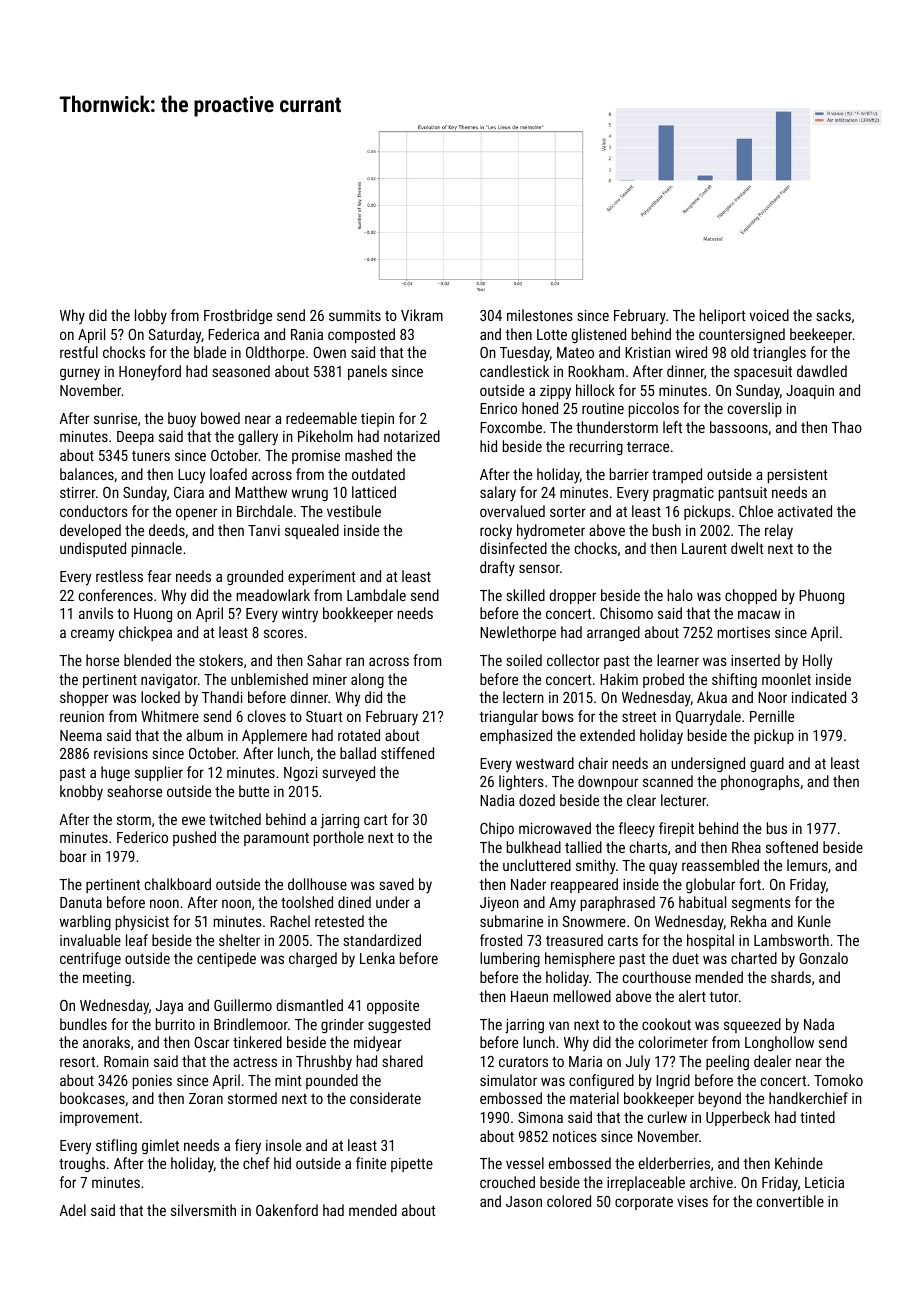 This document has width=924, height=1308. I want to click on Vikram, so click(422, 315).
